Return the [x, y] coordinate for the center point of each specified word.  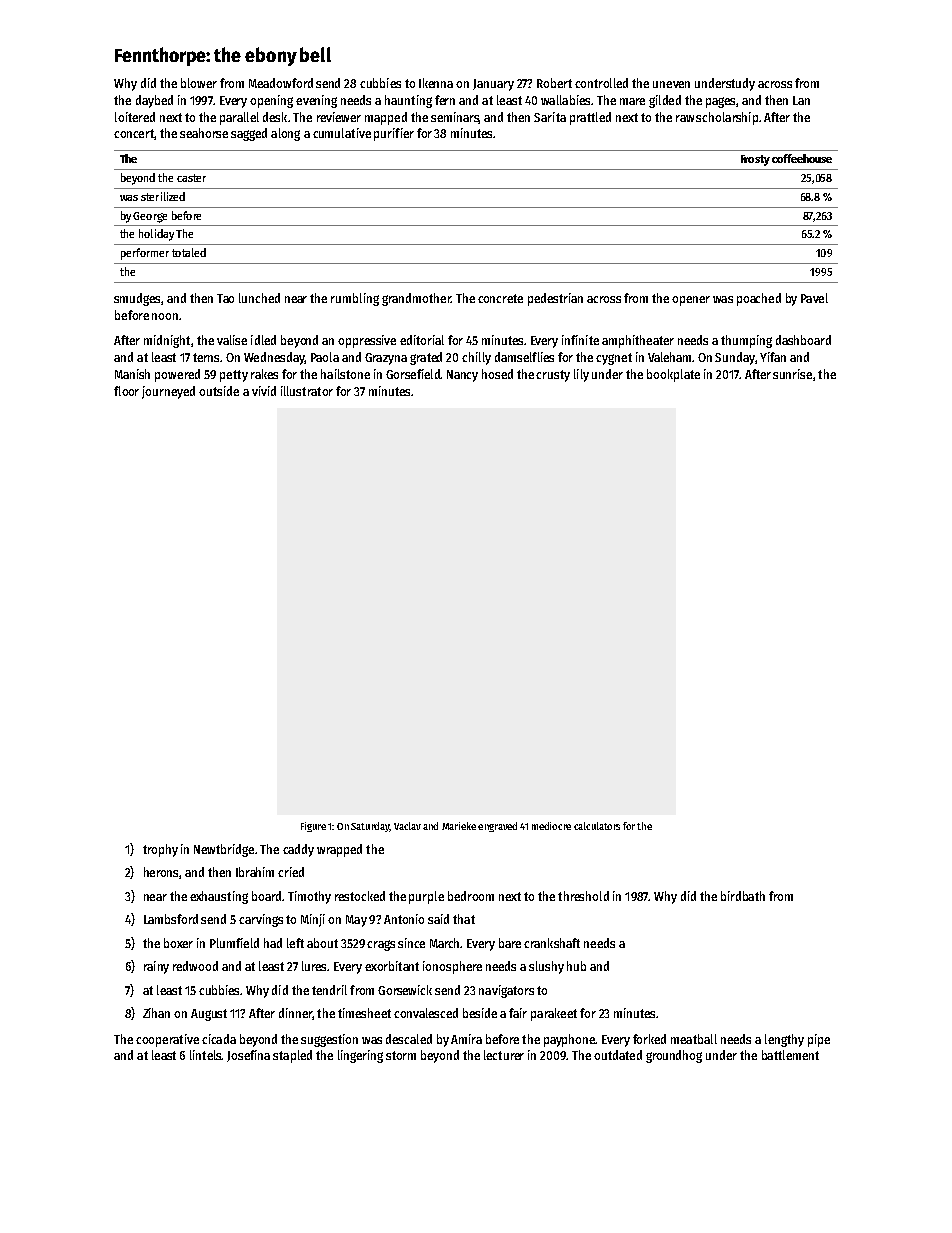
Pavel [814, 298]
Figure [313, 827]
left [295, 943]
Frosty [755, 160]
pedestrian [555, 299]
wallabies [565, 100]
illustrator [307, 391]
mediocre [551, 826]
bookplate [673, 375]
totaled [189, 252]
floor [126, 391]
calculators [597, 826]
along [285, 134]
